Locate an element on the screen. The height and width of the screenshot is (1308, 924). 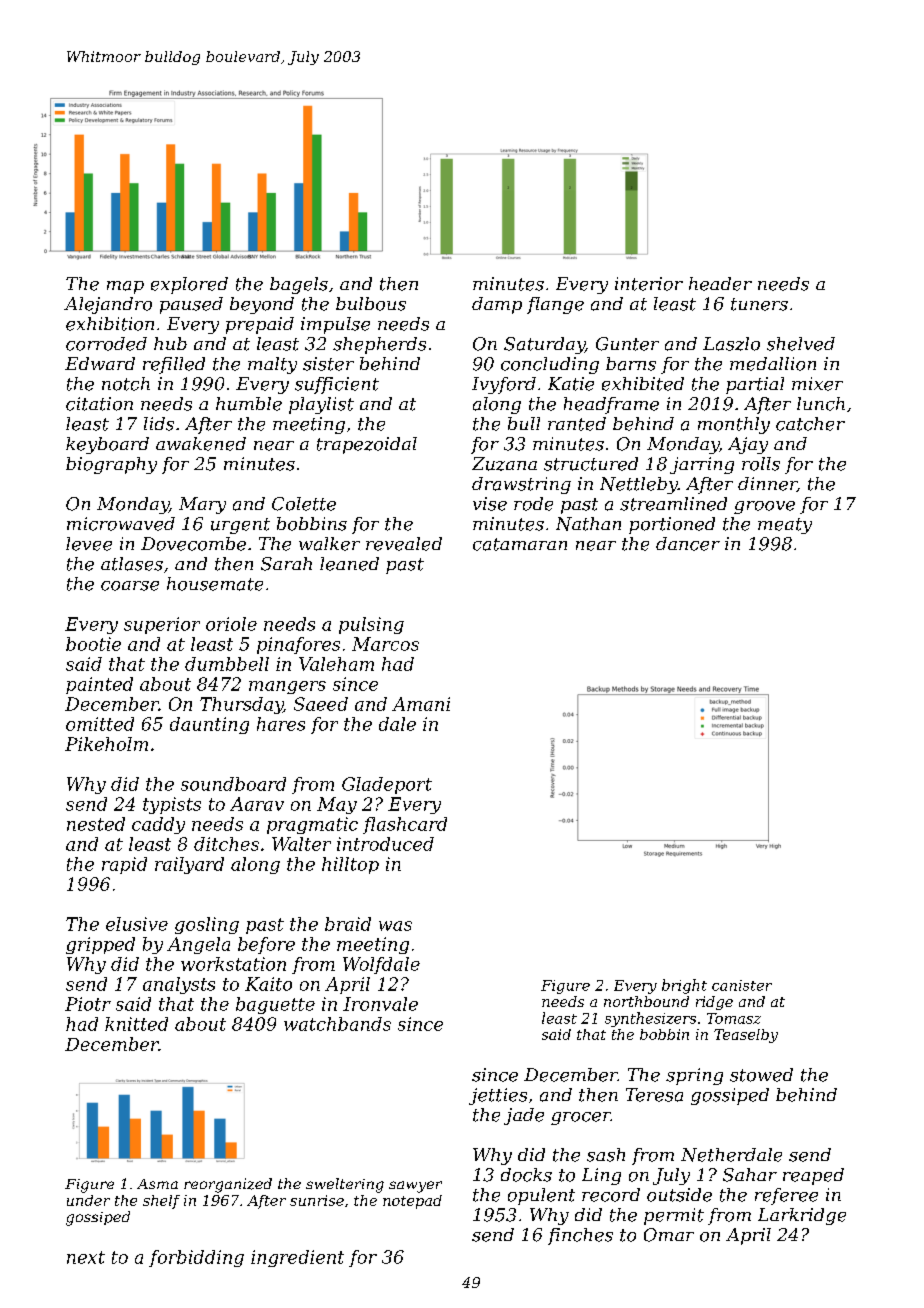
next is located at coordinates (86, 1257).
